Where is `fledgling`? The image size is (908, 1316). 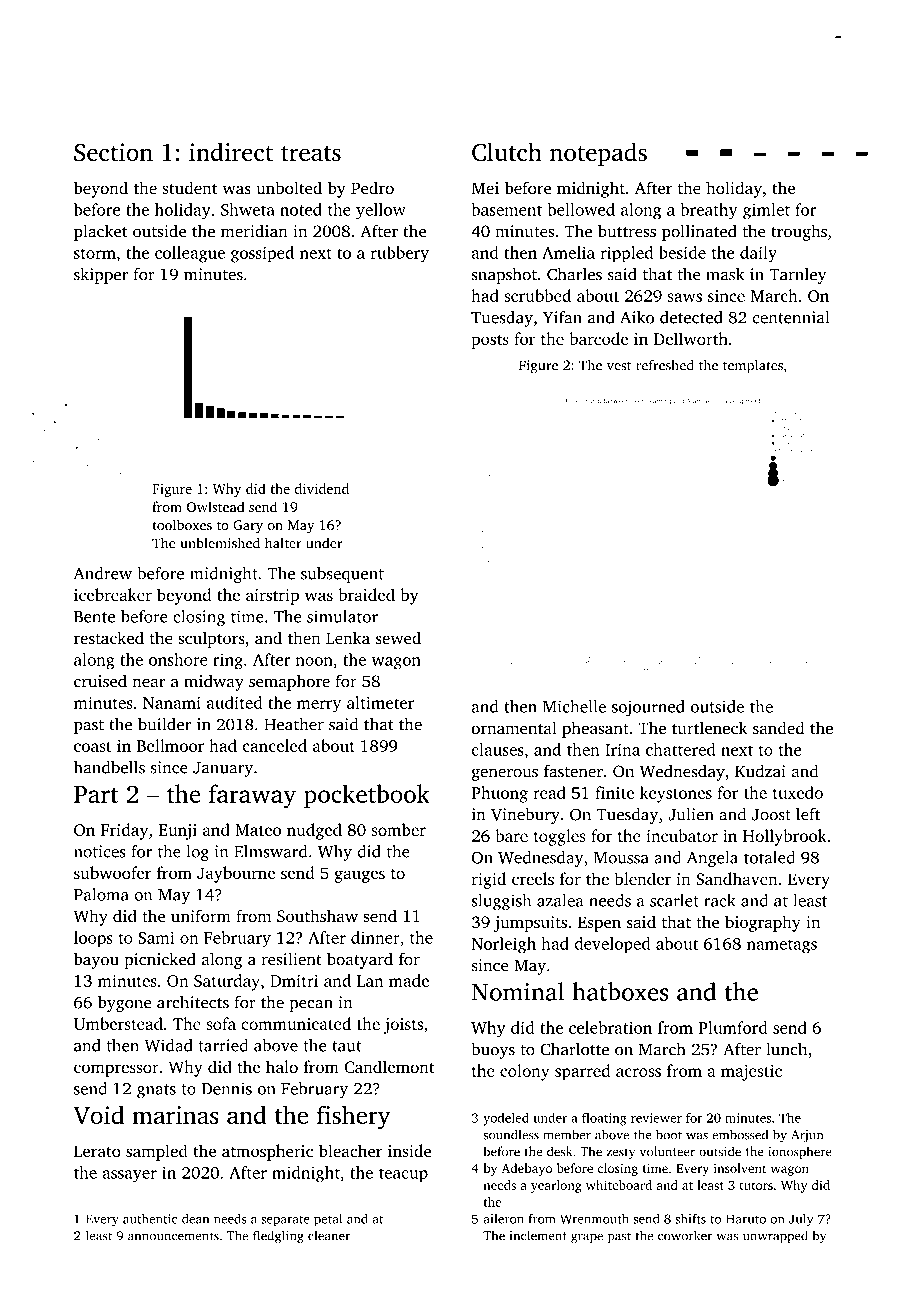 fledgling is located at coordinates (278, 1237).
